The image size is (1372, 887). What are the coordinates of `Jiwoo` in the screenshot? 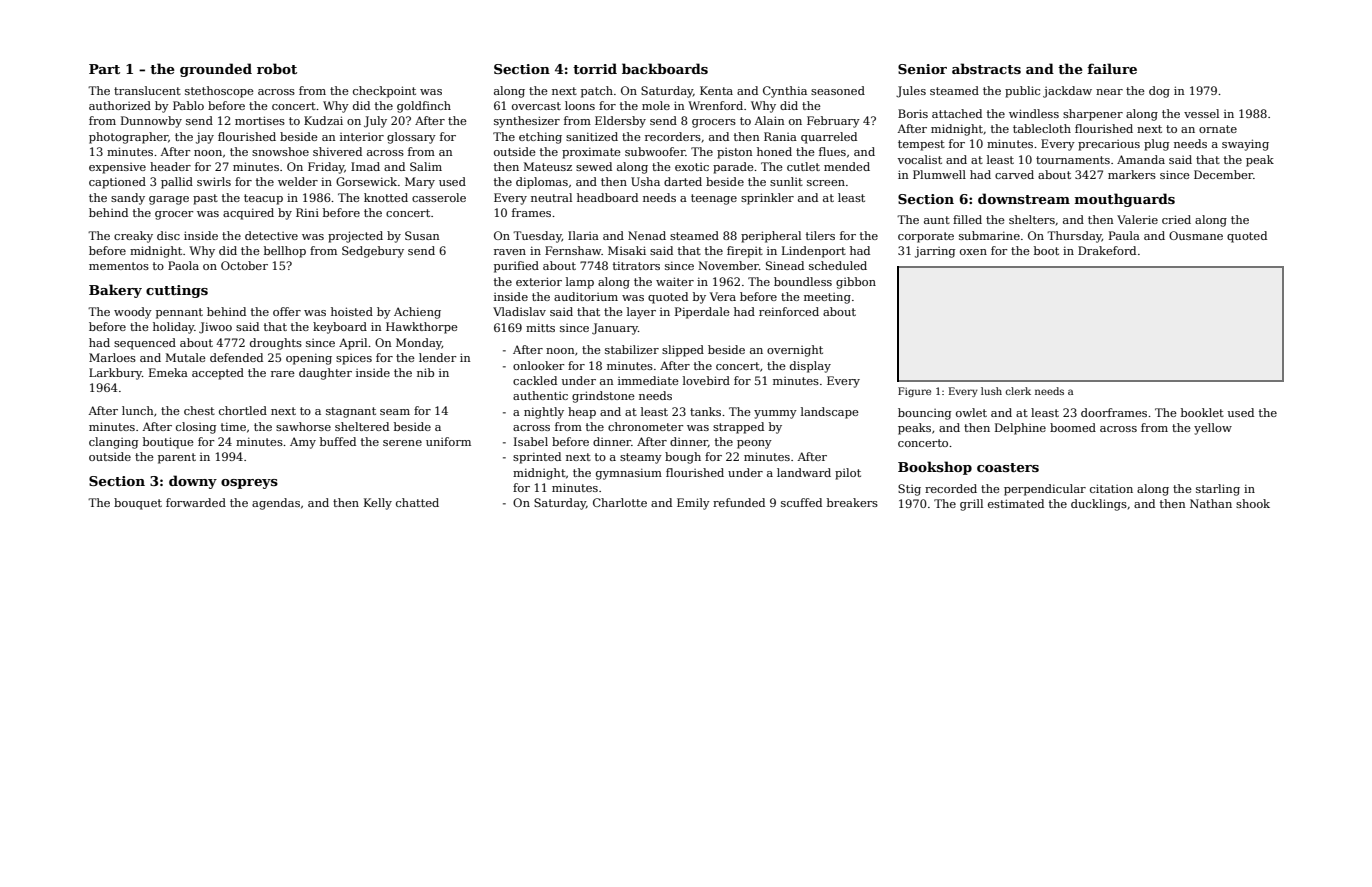 It's located at (215, 328).
